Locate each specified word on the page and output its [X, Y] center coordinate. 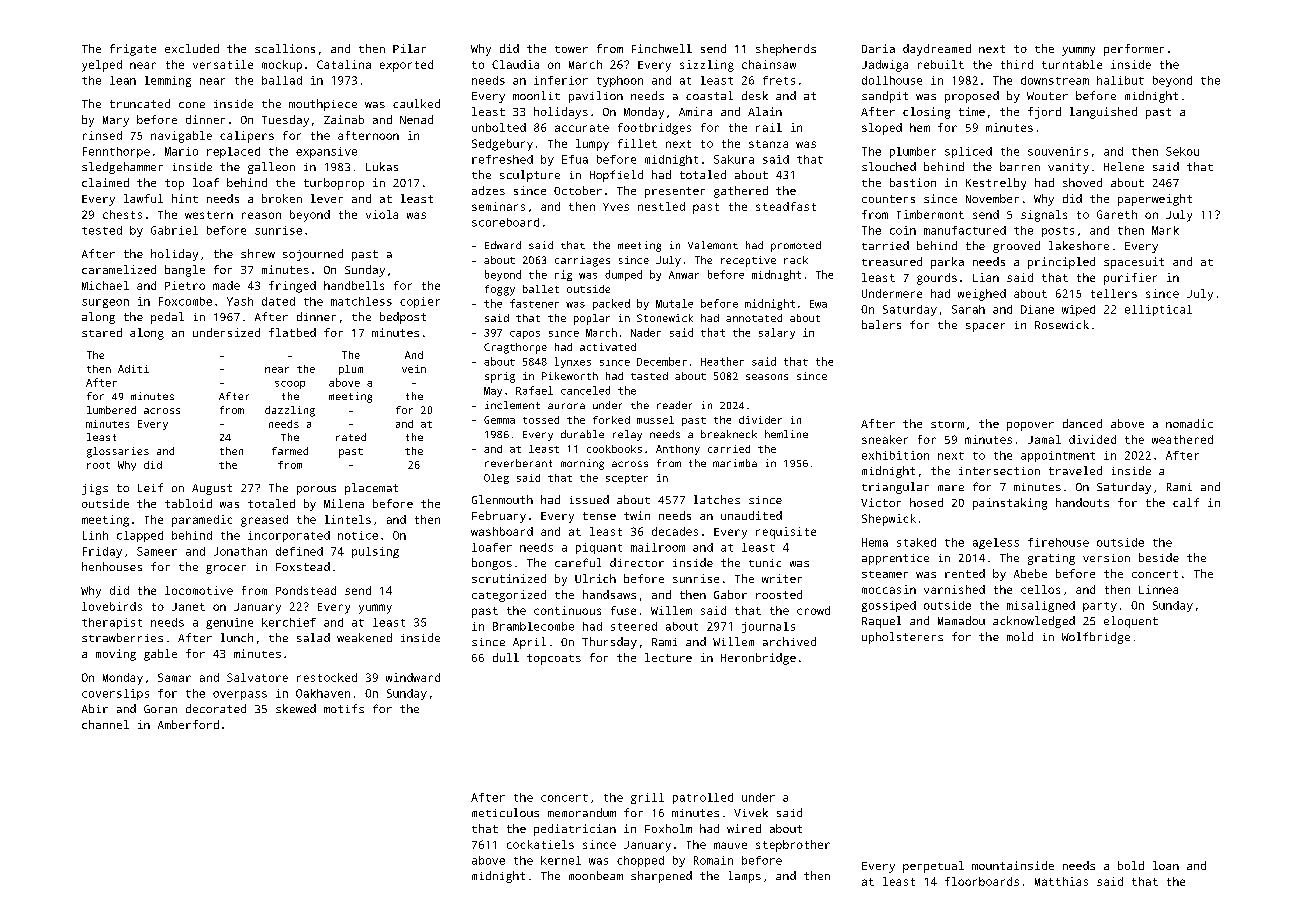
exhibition [895, 455]
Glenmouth [502, 499]
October [578, 190]
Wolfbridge [1096, 638]
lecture [668, 657]
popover [1030, 426]
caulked [416, 103]
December [662, 361]
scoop [290, 385]
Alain [765, 111]
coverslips [115, 694]
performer [1134, 50]
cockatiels [540, 844]
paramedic [202, 521]
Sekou [1182, 151]
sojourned [313, 255]
